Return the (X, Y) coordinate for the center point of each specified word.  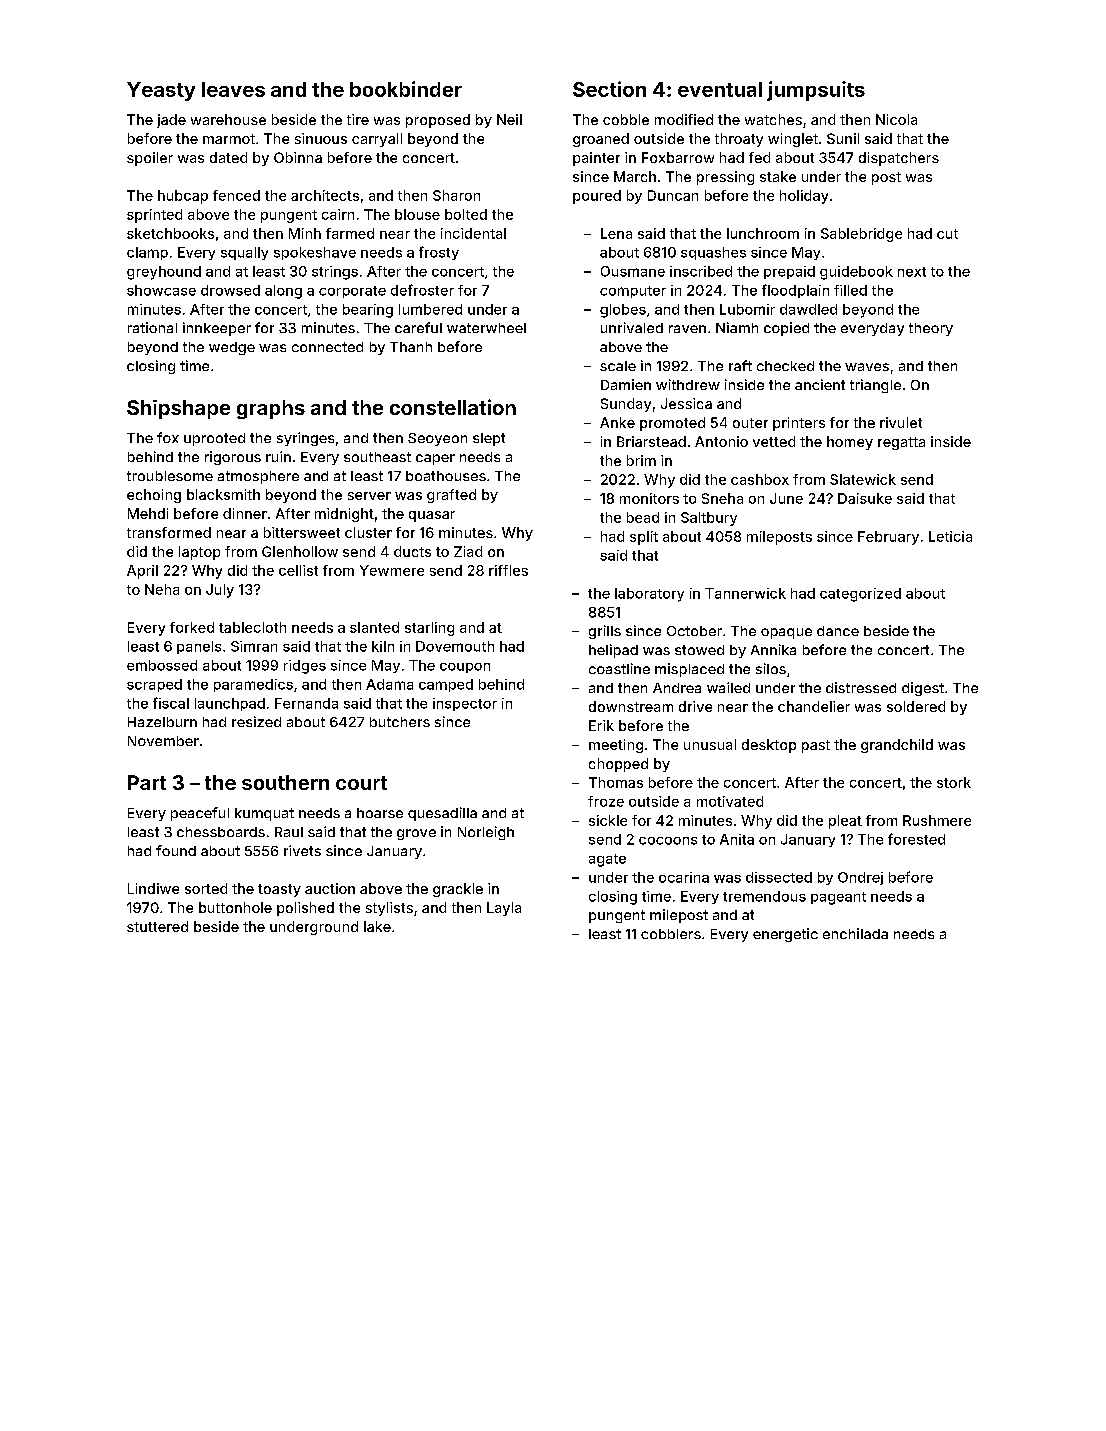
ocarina (684, 877)
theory (931, 329)
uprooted (214, 439)
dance (838, 631)
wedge (232, 348)
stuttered (157, 926)
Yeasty (161, 91)
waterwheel (486, 328)
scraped (154, 685)
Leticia (950, 536)
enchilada (855, 933)
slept (489, 439)
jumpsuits (816, 91)
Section (609, 89)
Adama (389, 684)
